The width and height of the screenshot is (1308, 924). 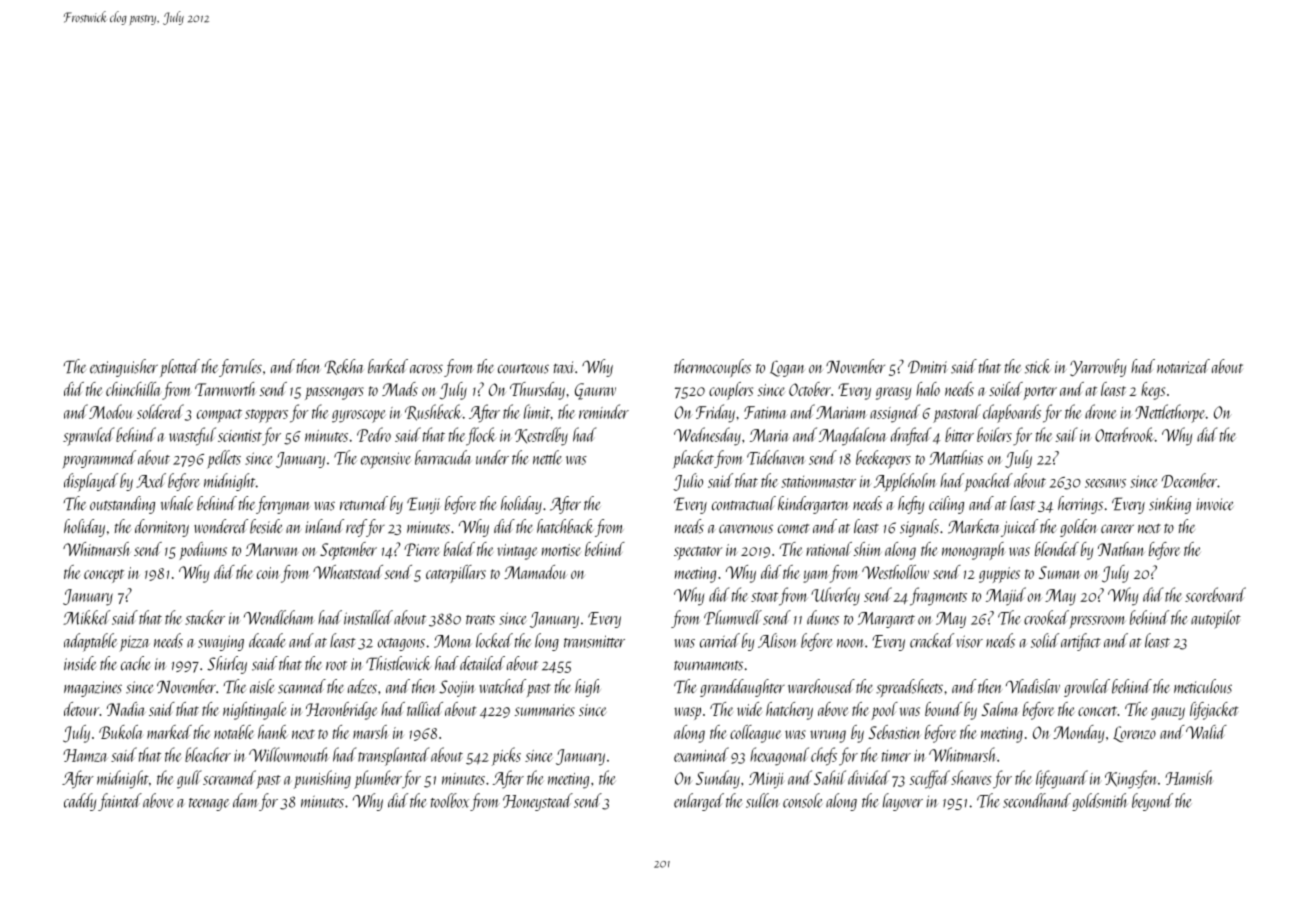 What do you see at coordinates (707, 436) in the screenshot?
I see `Wednesday` at bounding box center [707, 436].
